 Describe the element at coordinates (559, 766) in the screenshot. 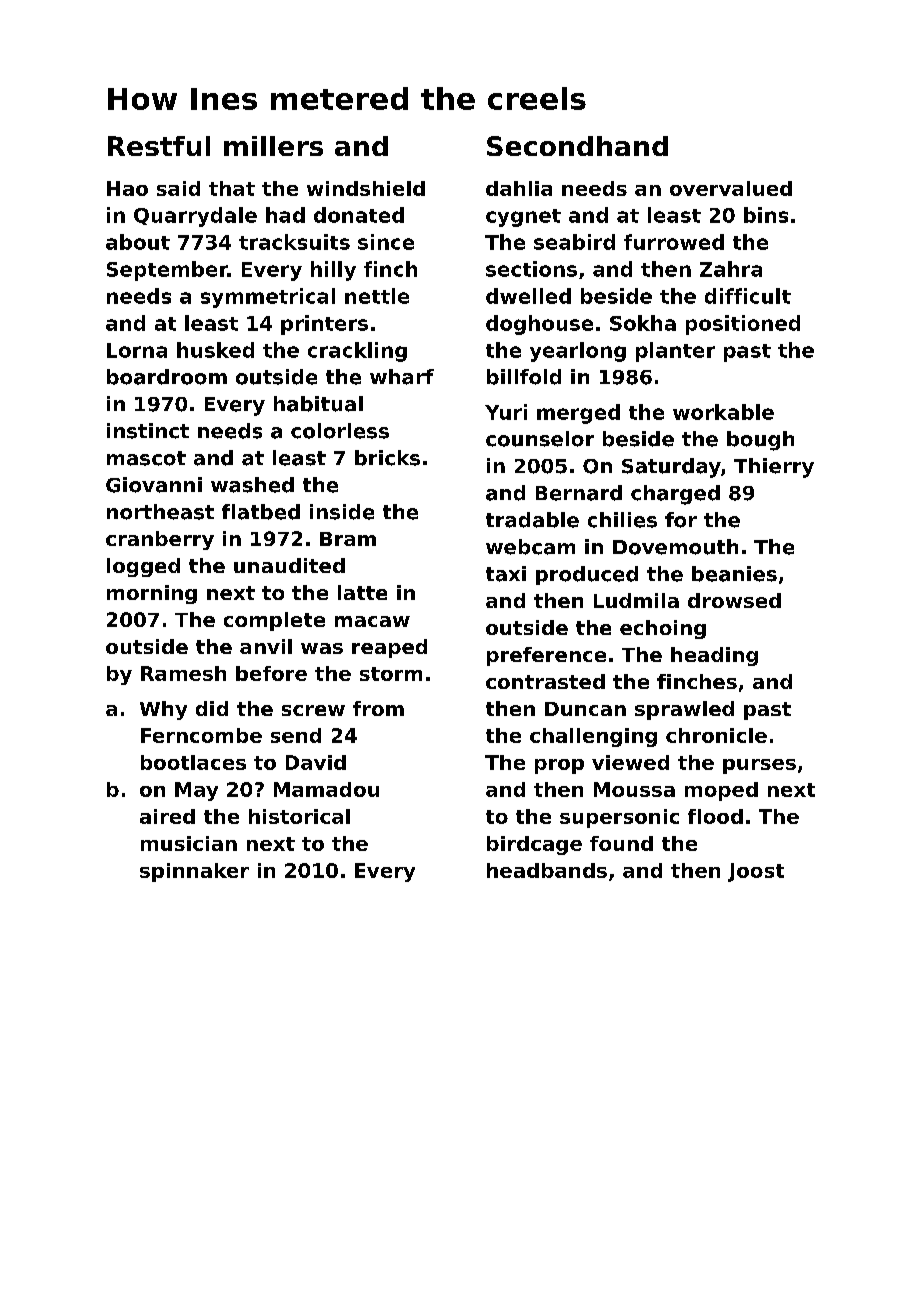

I see `prop` at that location.
